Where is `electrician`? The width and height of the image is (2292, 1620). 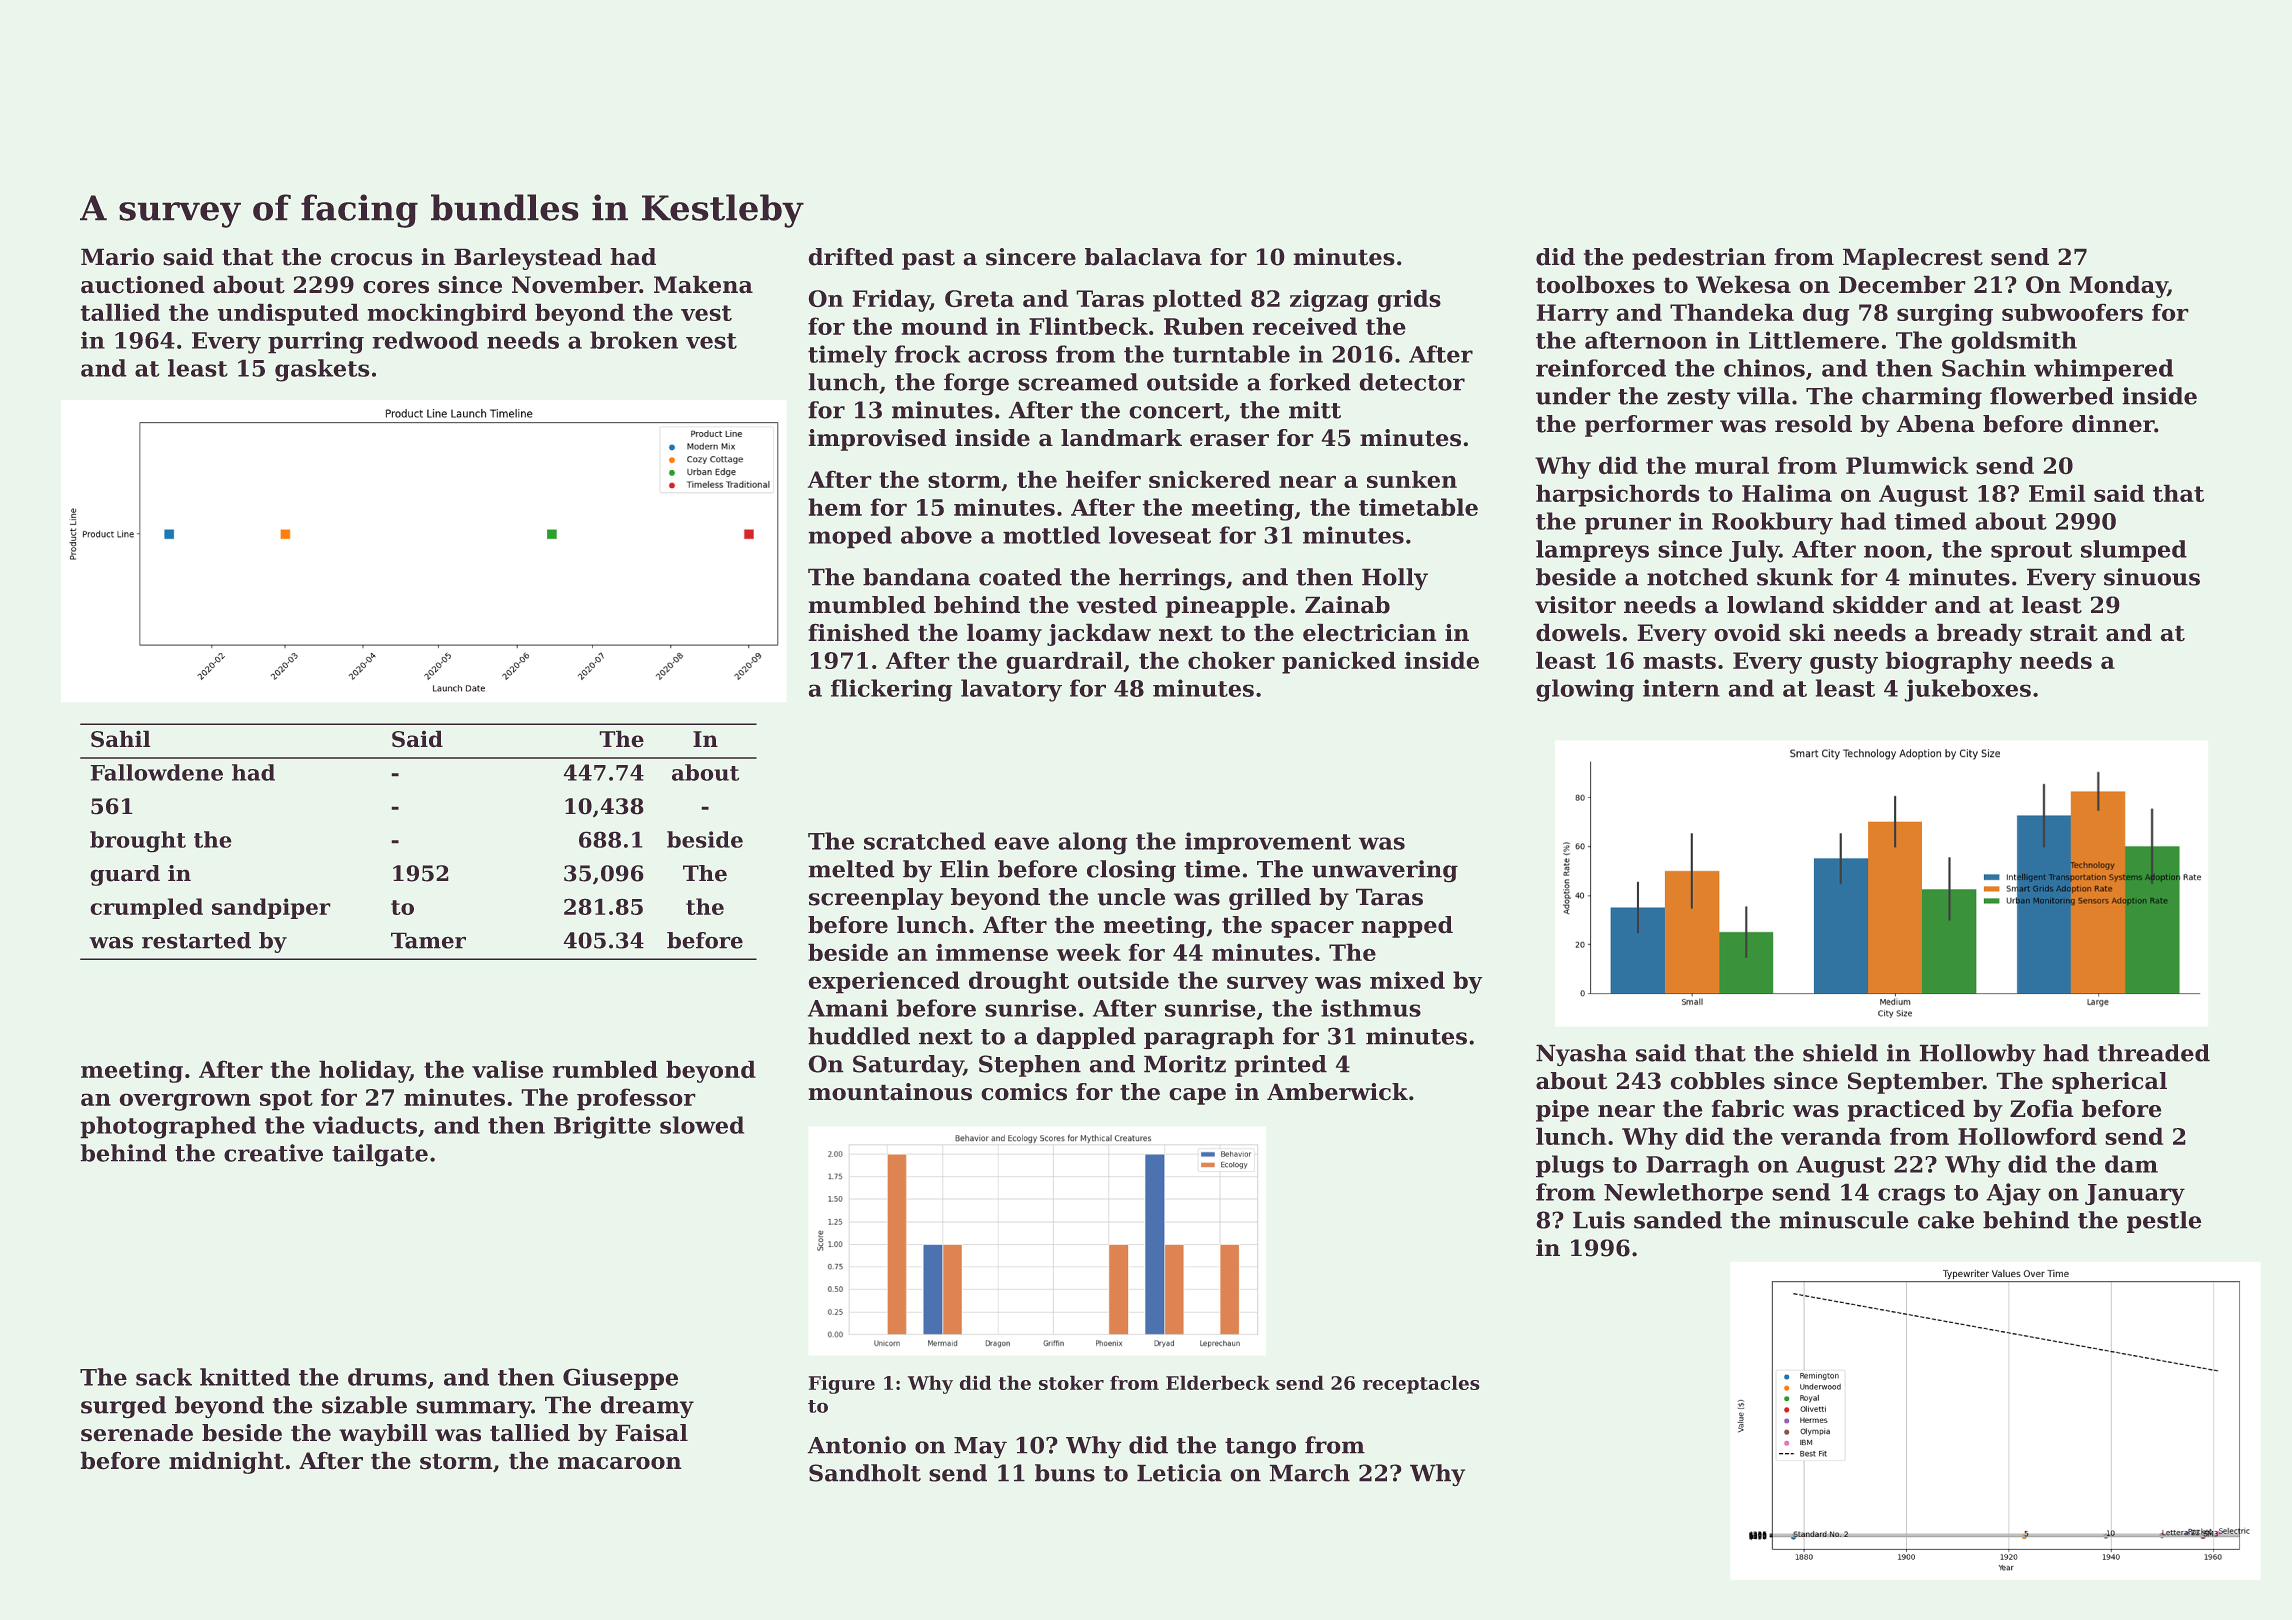
electrician is located at coordinates (1369, 632).
